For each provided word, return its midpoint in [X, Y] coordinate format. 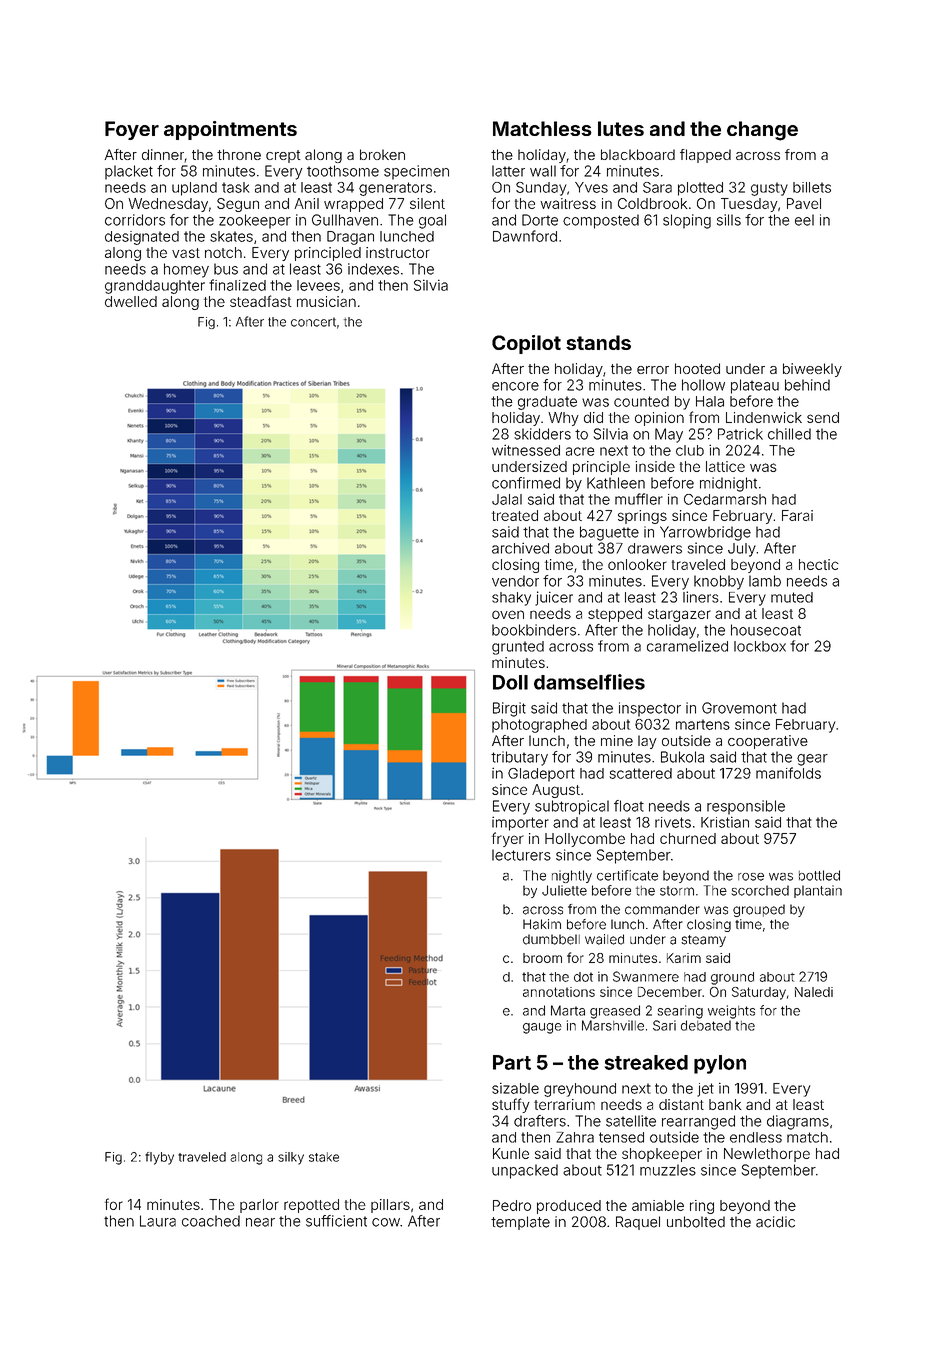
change [762, 131]
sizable [515, 1088]
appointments [230, 130]
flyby [159, 1158]
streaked [646, 1062]
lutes [621, 128]
